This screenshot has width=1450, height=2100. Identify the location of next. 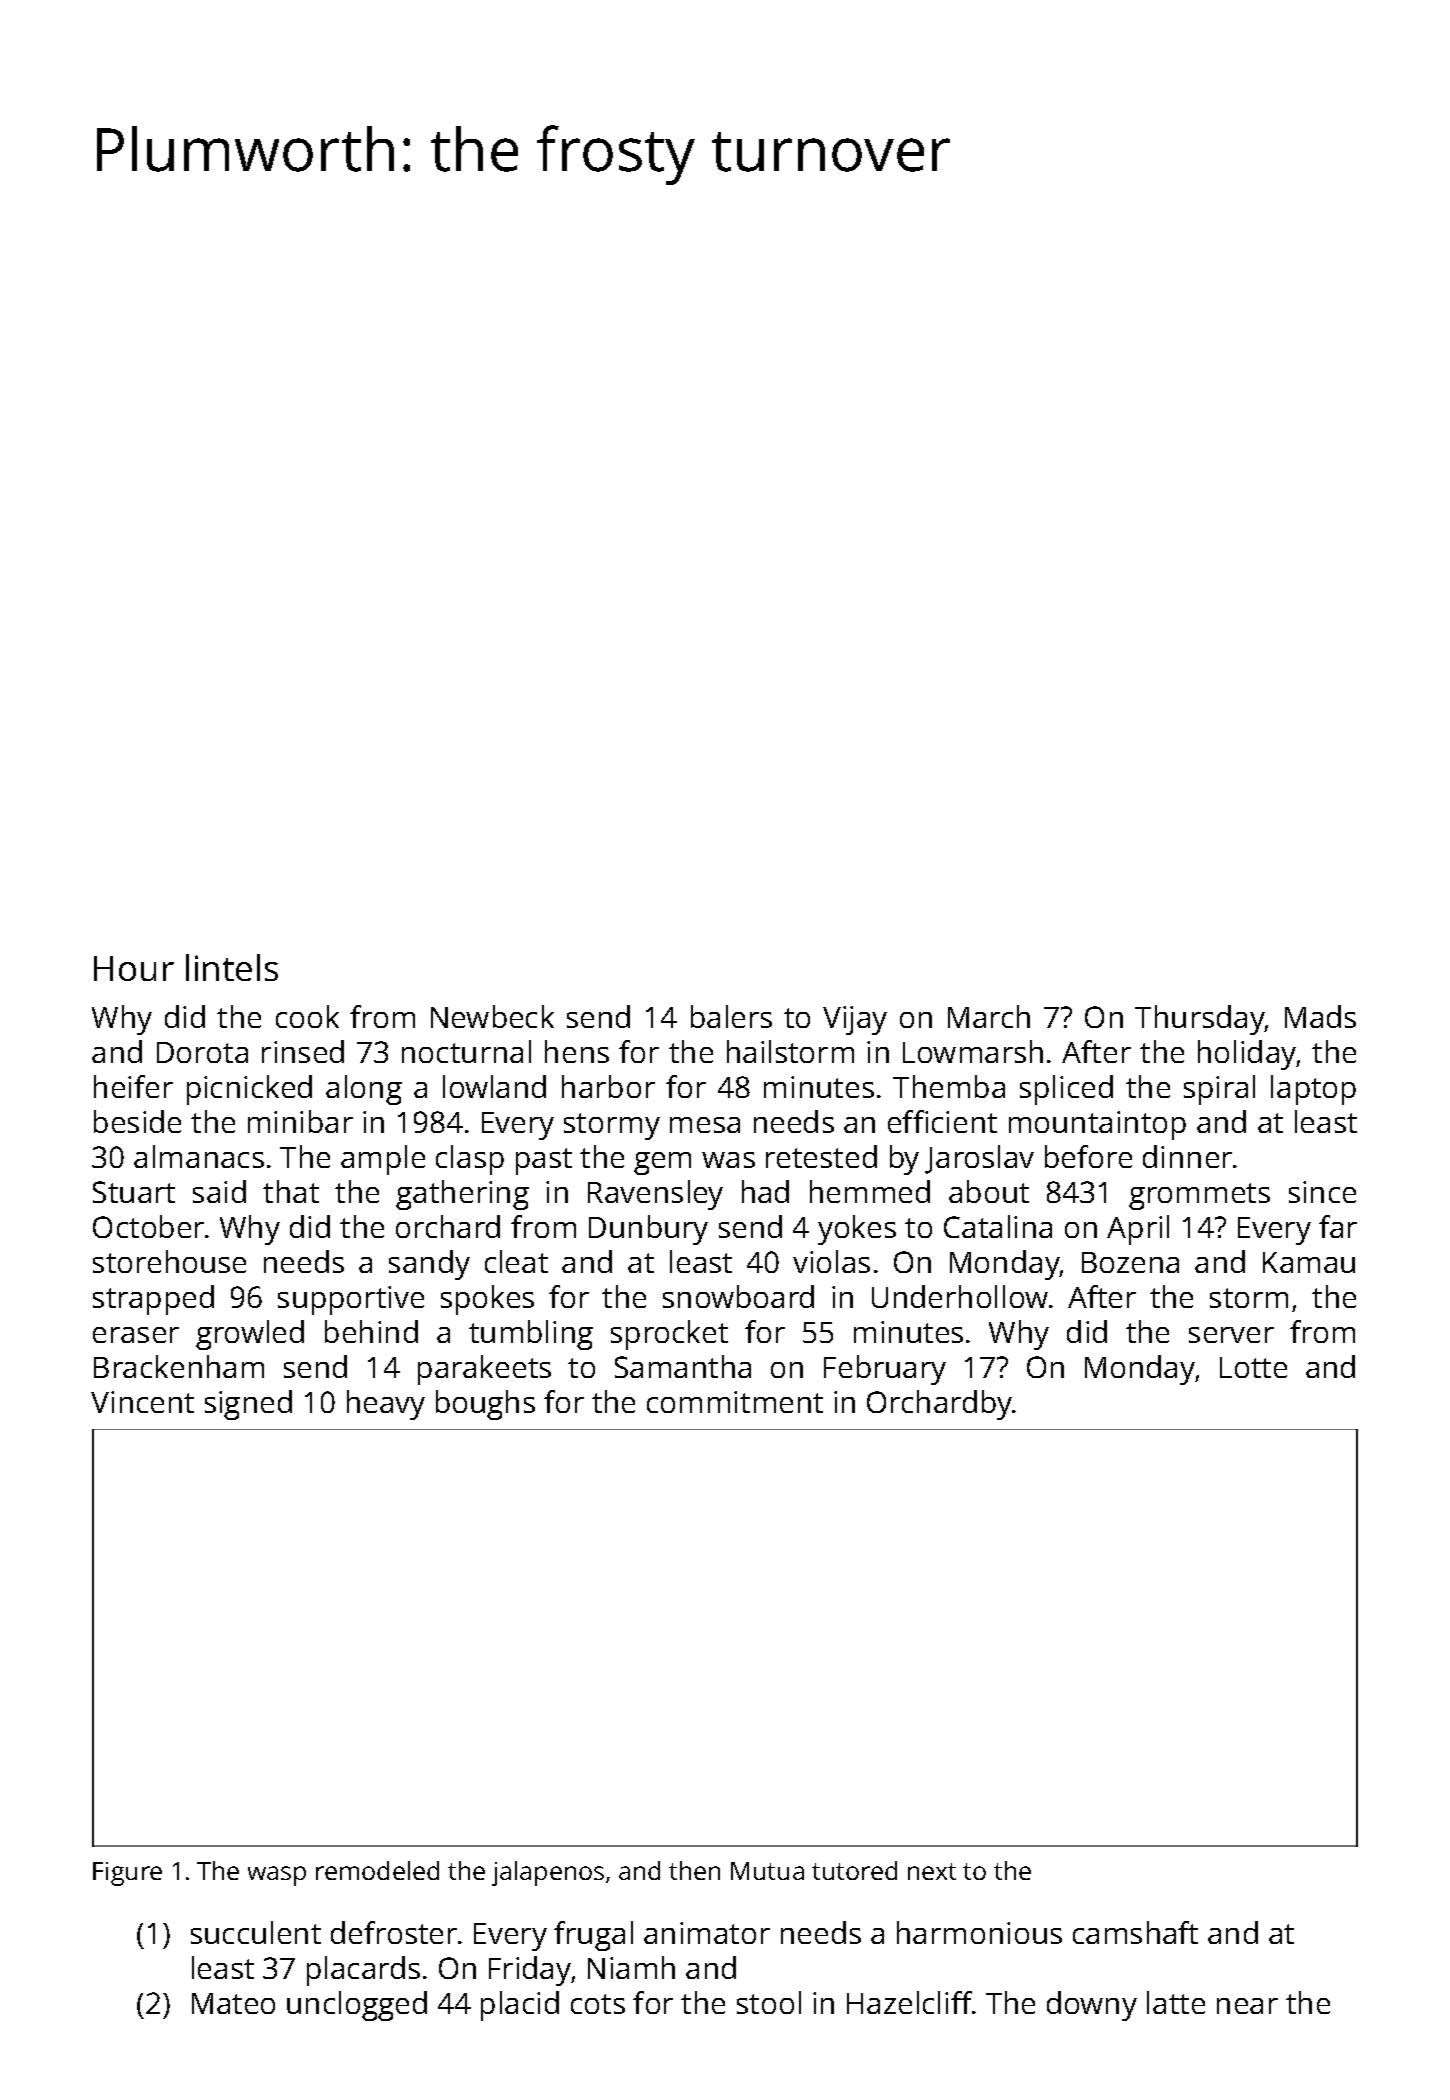
(932, 1871).
